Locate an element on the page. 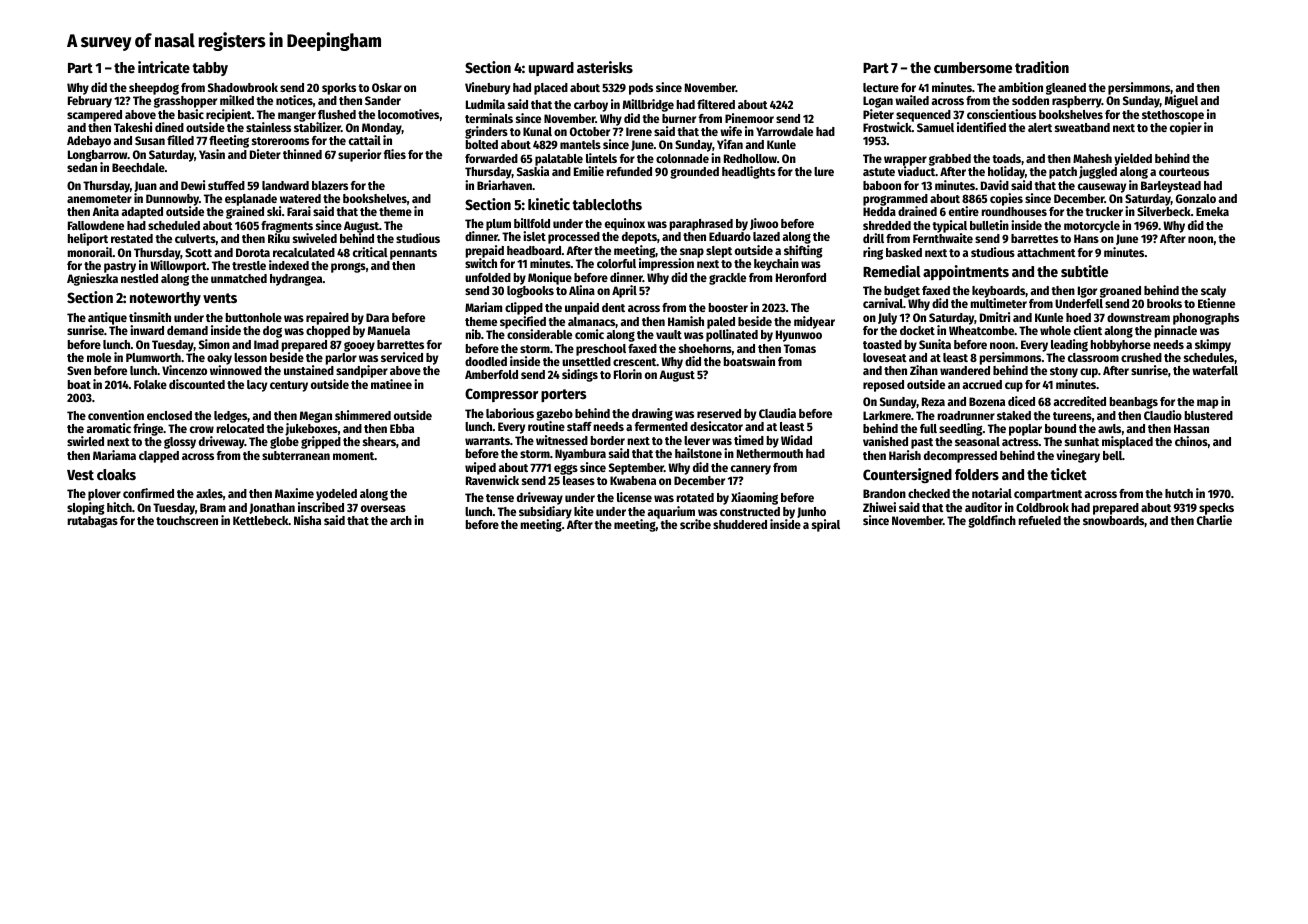 The height and width of the image is (924, 1308). cumbersome is located at coordinates (973, 67).
